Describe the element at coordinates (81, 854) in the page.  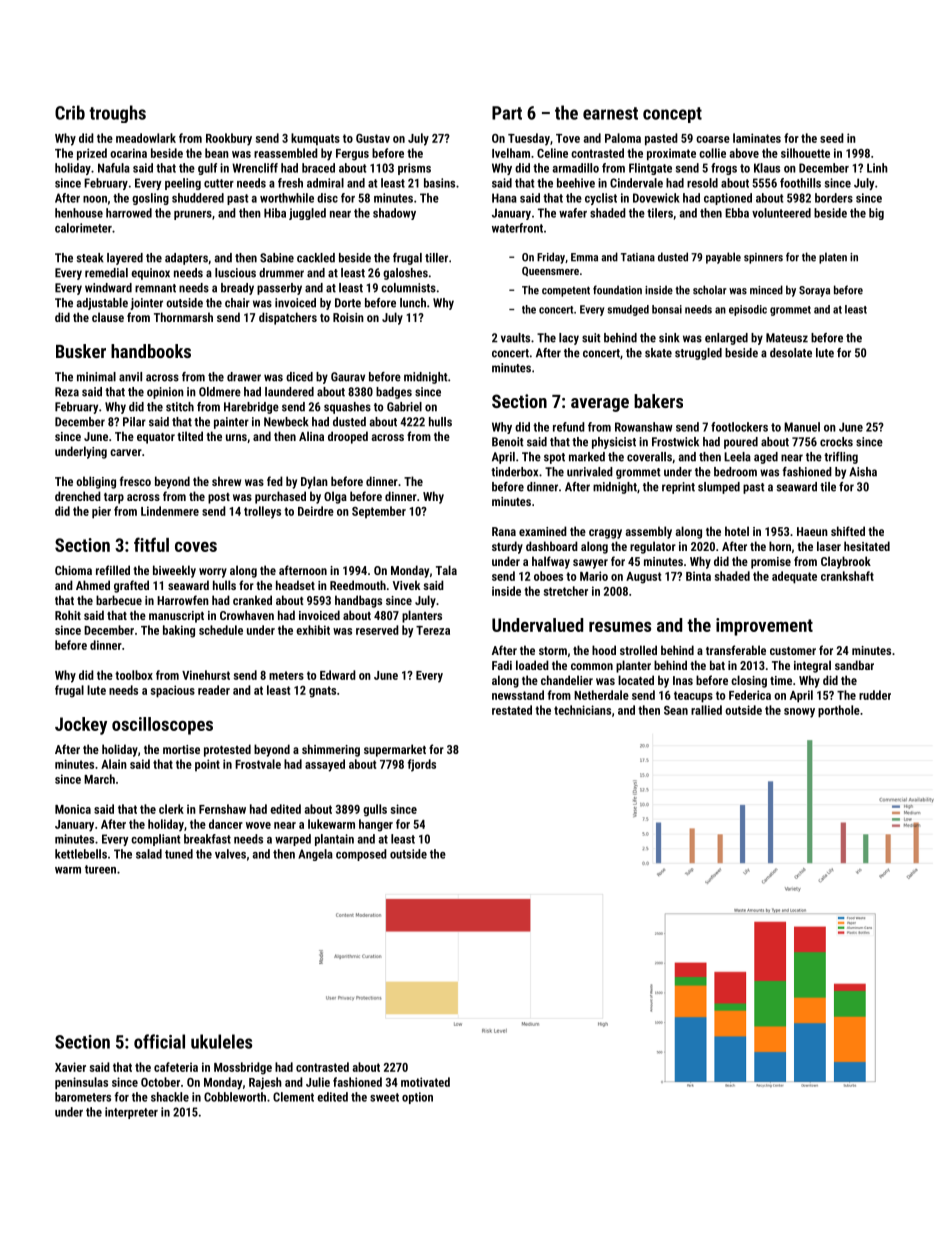
I see `kettlebells` at that location.
